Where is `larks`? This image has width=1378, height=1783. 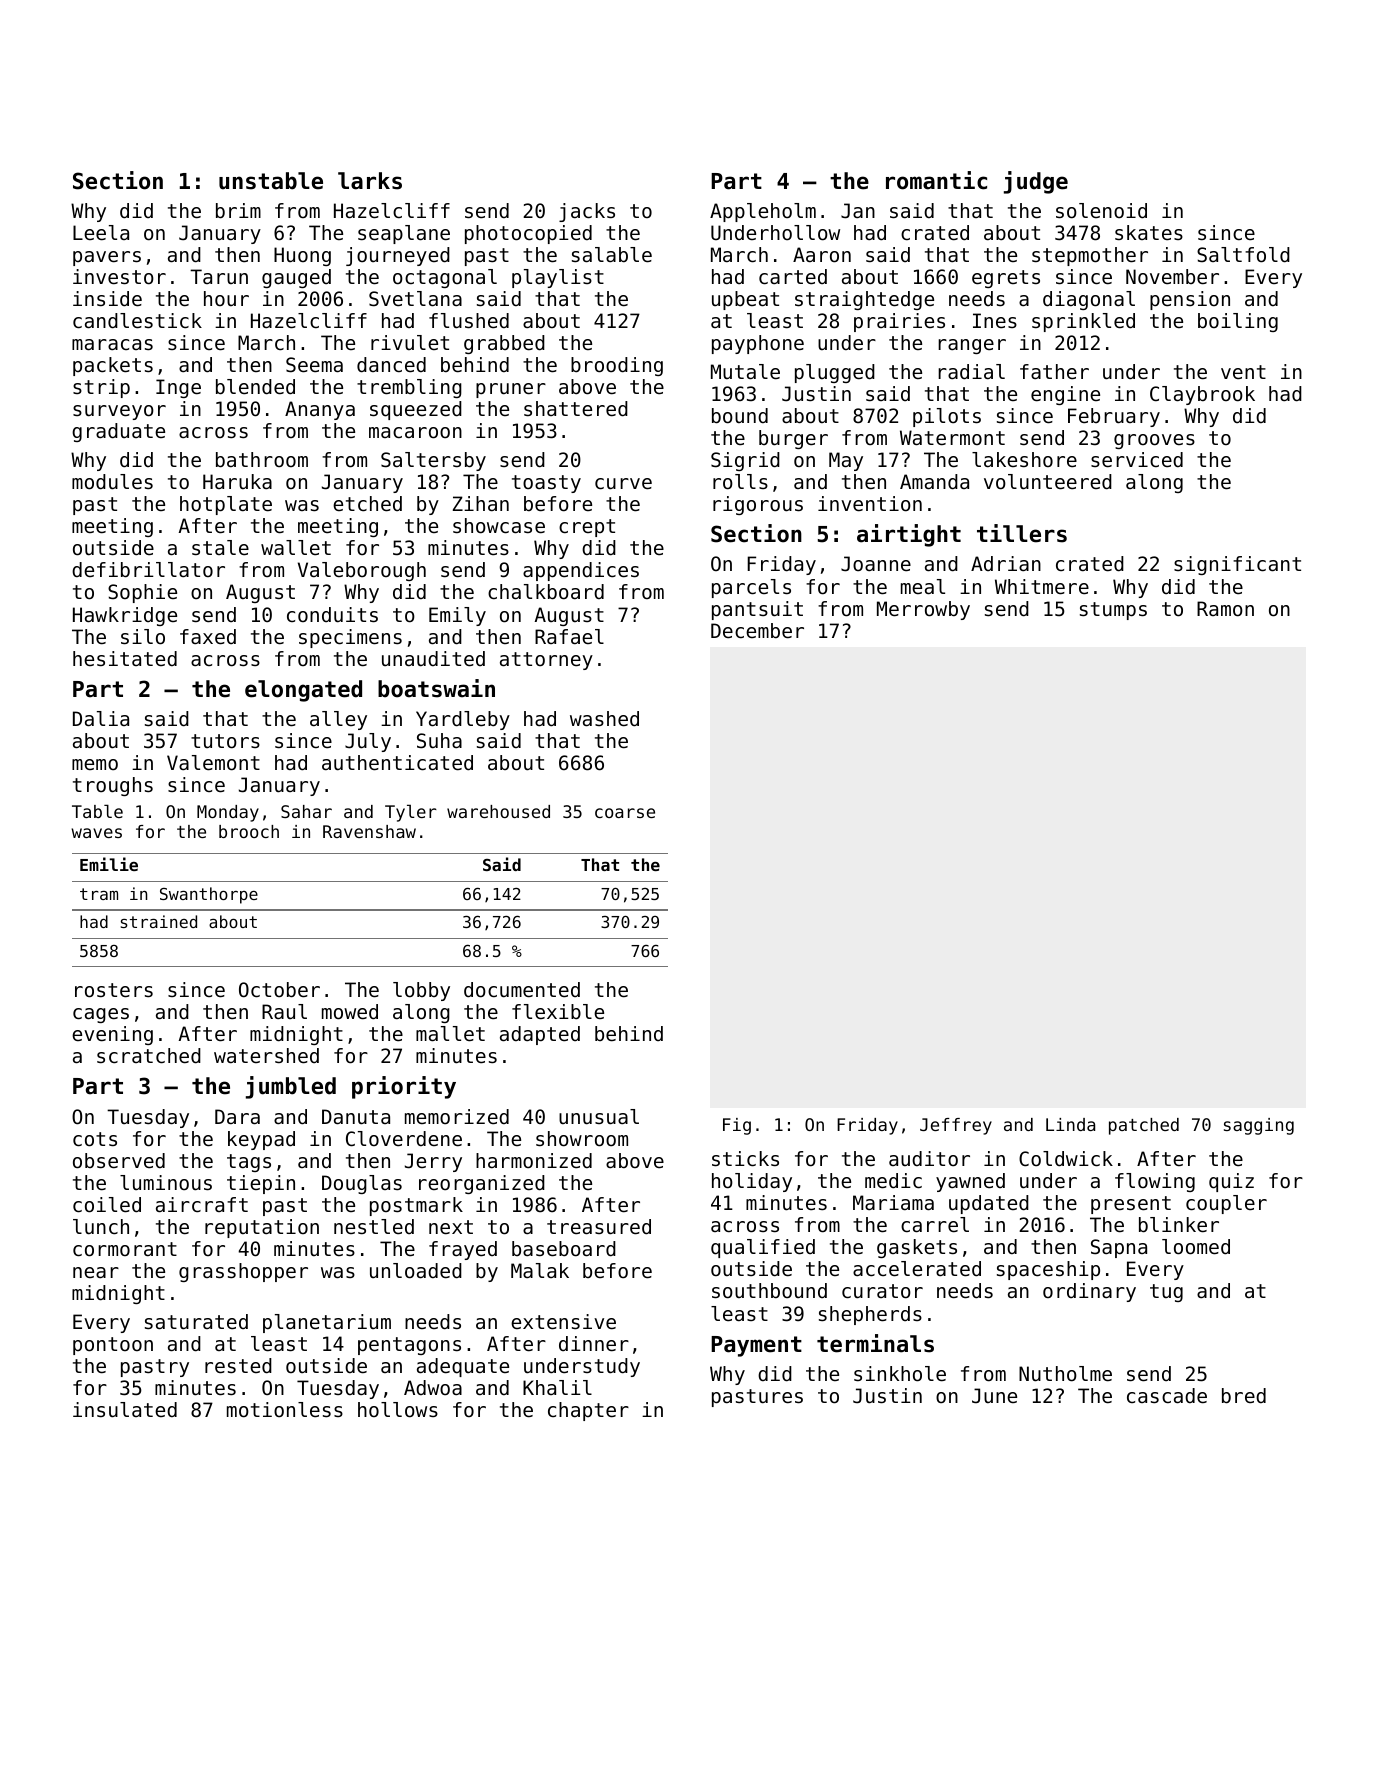
larks is located at coordinates (370, 181).
